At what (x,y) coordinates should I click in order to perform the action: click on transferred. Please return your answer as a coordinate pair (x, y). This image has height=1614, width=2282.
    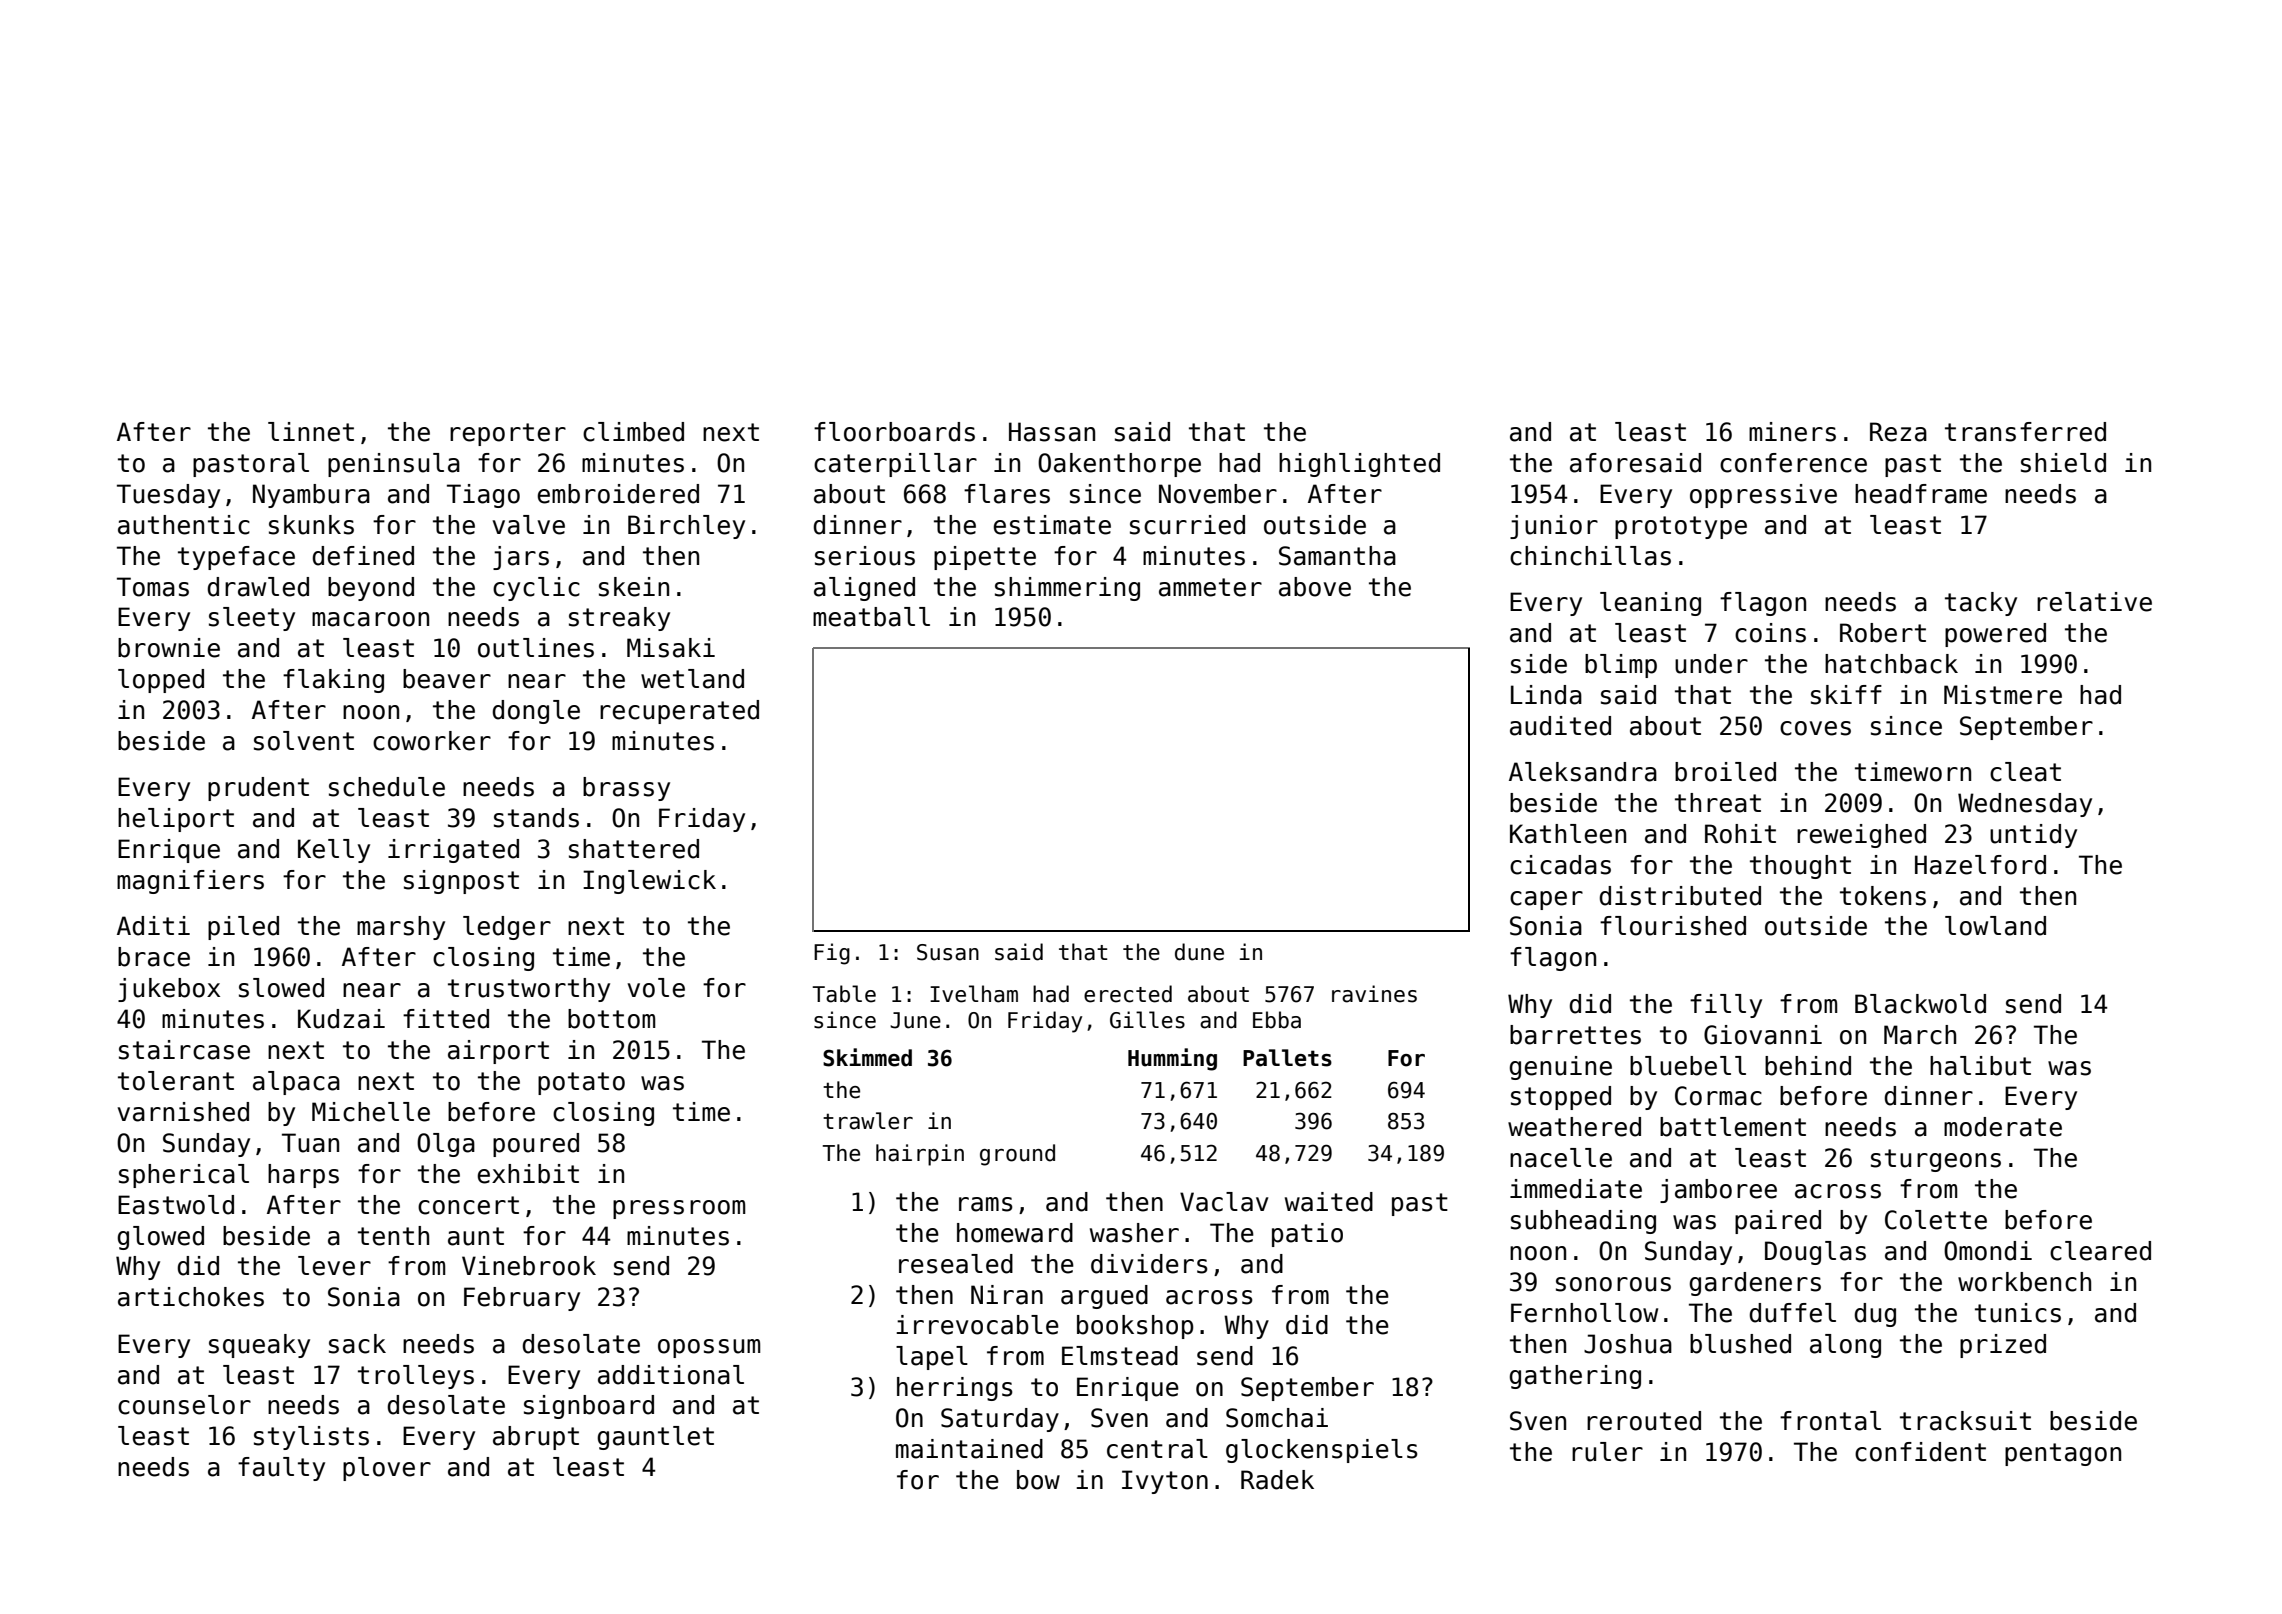
    Looking at the image, I should click on (2025, 432).
